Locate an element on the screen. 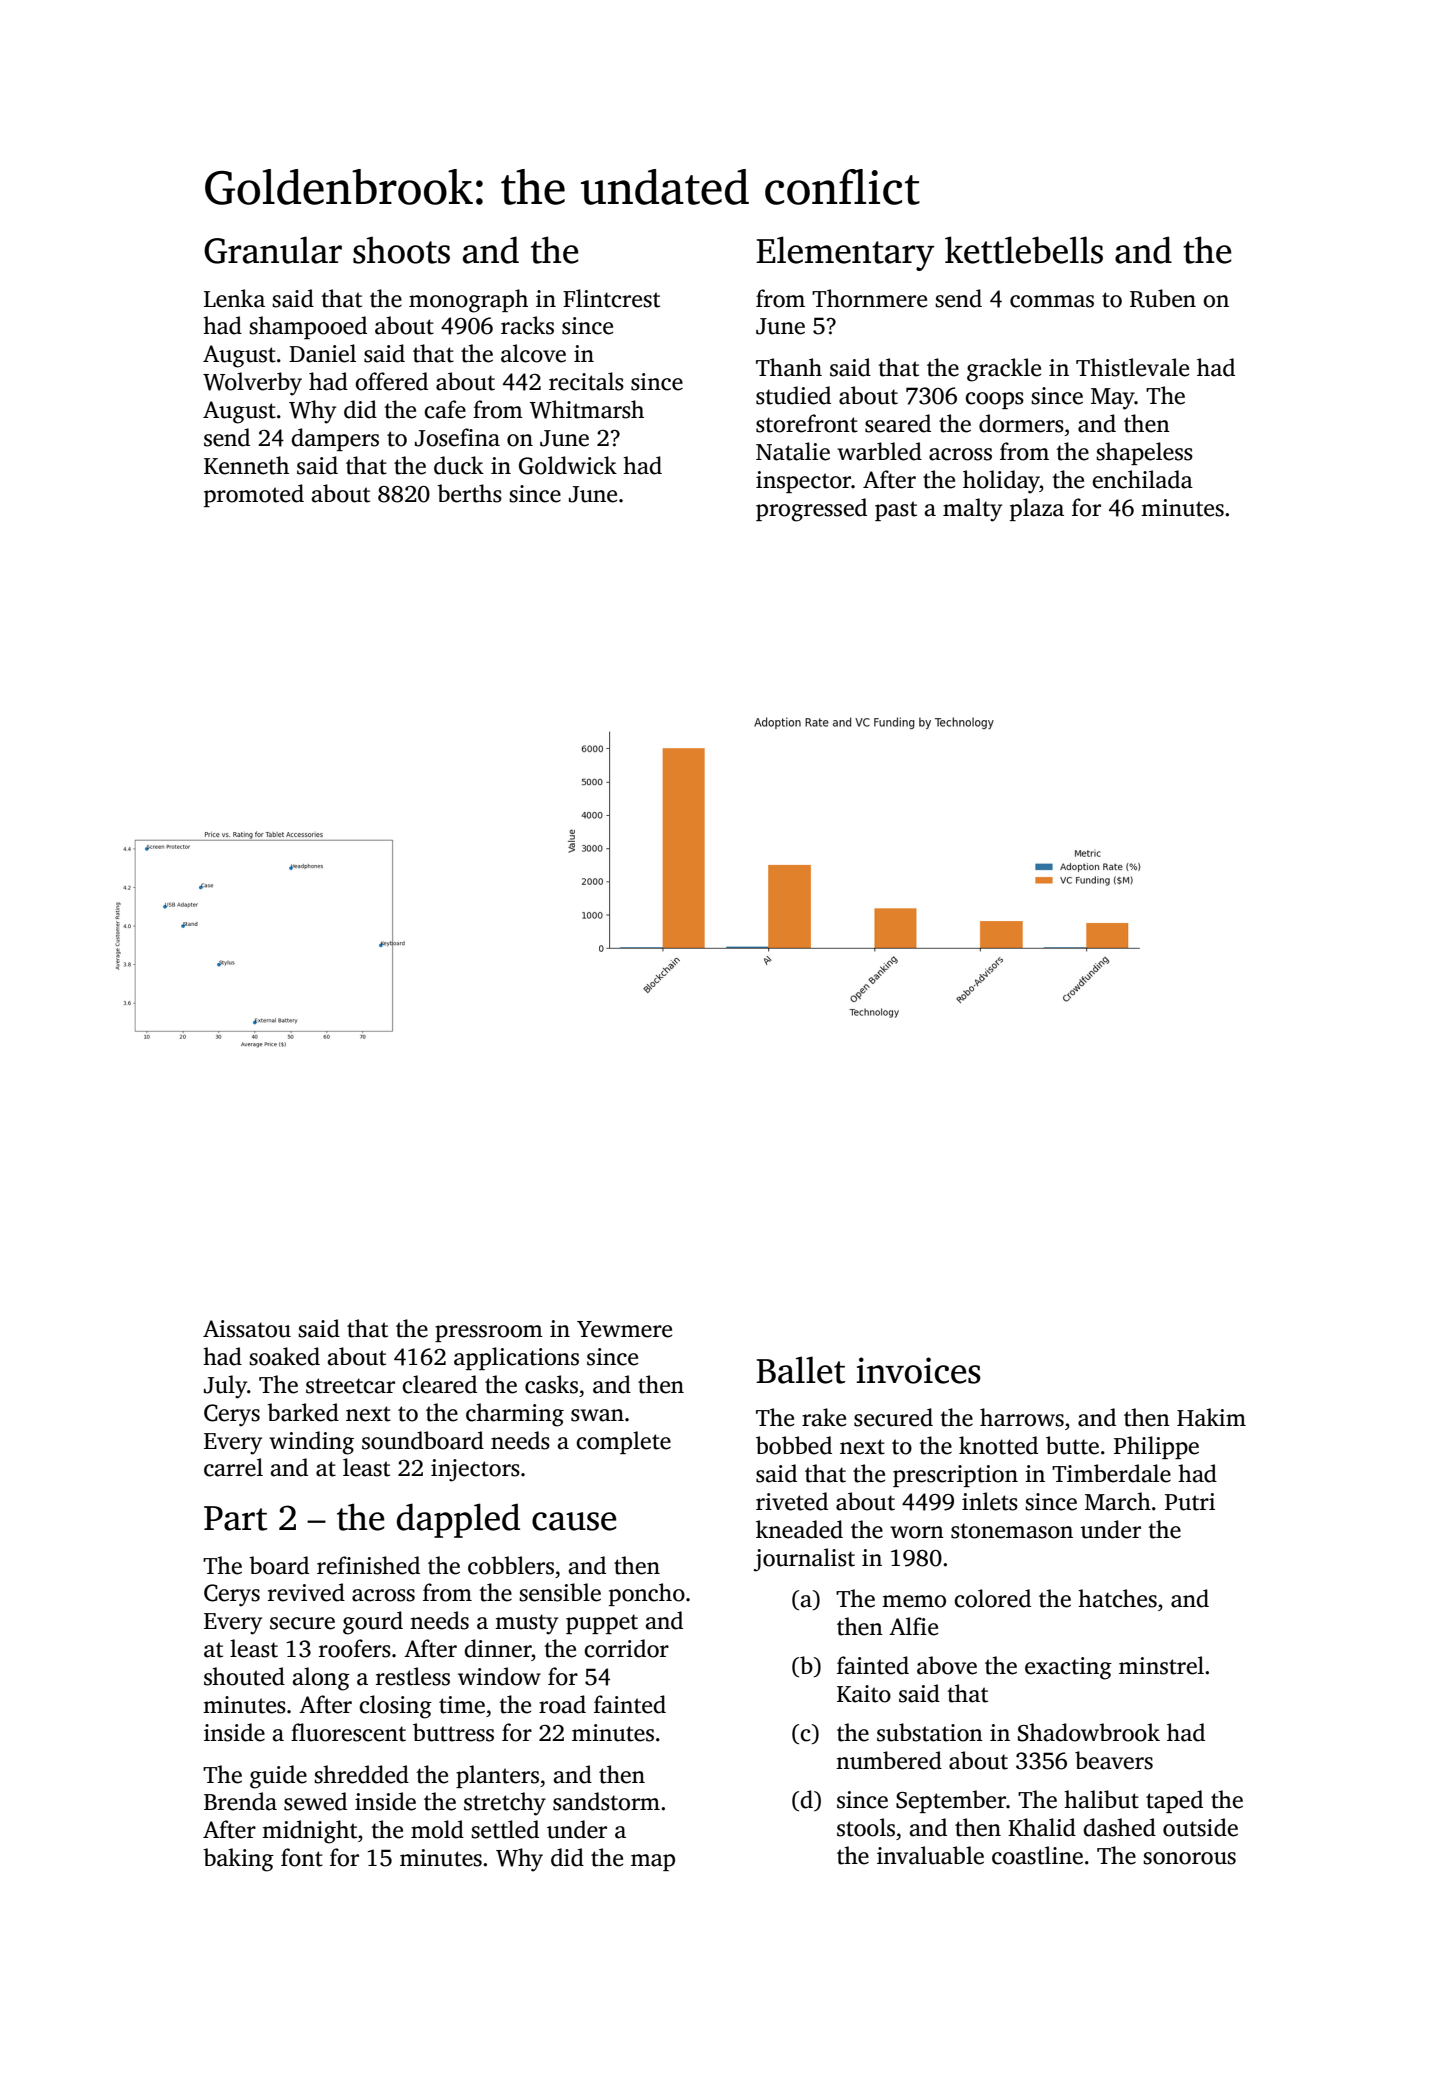  minstrel is located at coordinates (1161, 1665).
